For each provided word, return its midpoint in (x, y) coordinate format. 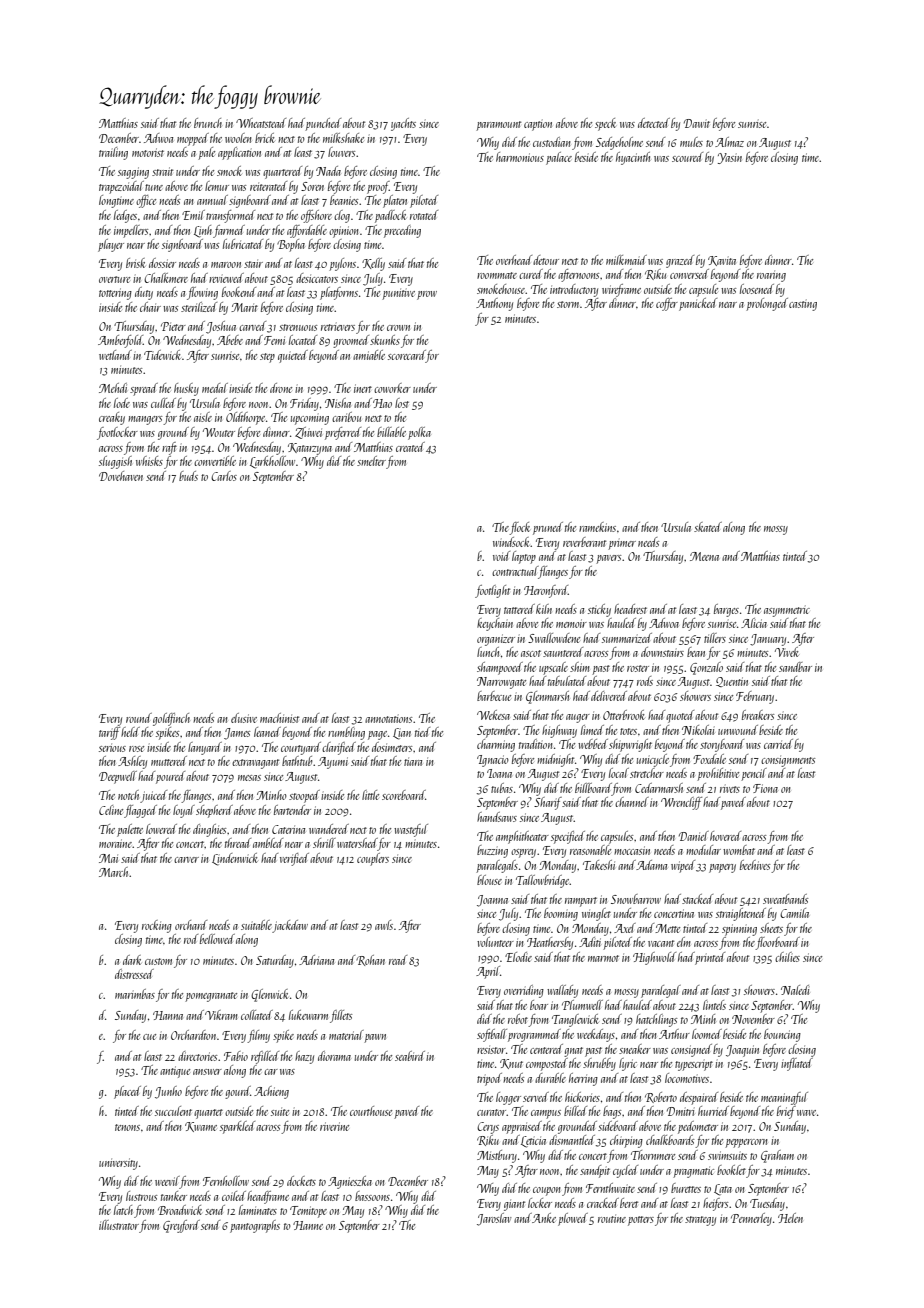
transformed (230, 216)
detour (546, 260)
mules (691, 142)
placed (127, 1092)
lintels (714, 1005)
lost (402, 403)
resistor (491, 1050)
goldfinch (171, 719)
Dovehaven (121, 476)
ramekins (597, 527)
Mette (667, 928)
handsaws (497, 817)
